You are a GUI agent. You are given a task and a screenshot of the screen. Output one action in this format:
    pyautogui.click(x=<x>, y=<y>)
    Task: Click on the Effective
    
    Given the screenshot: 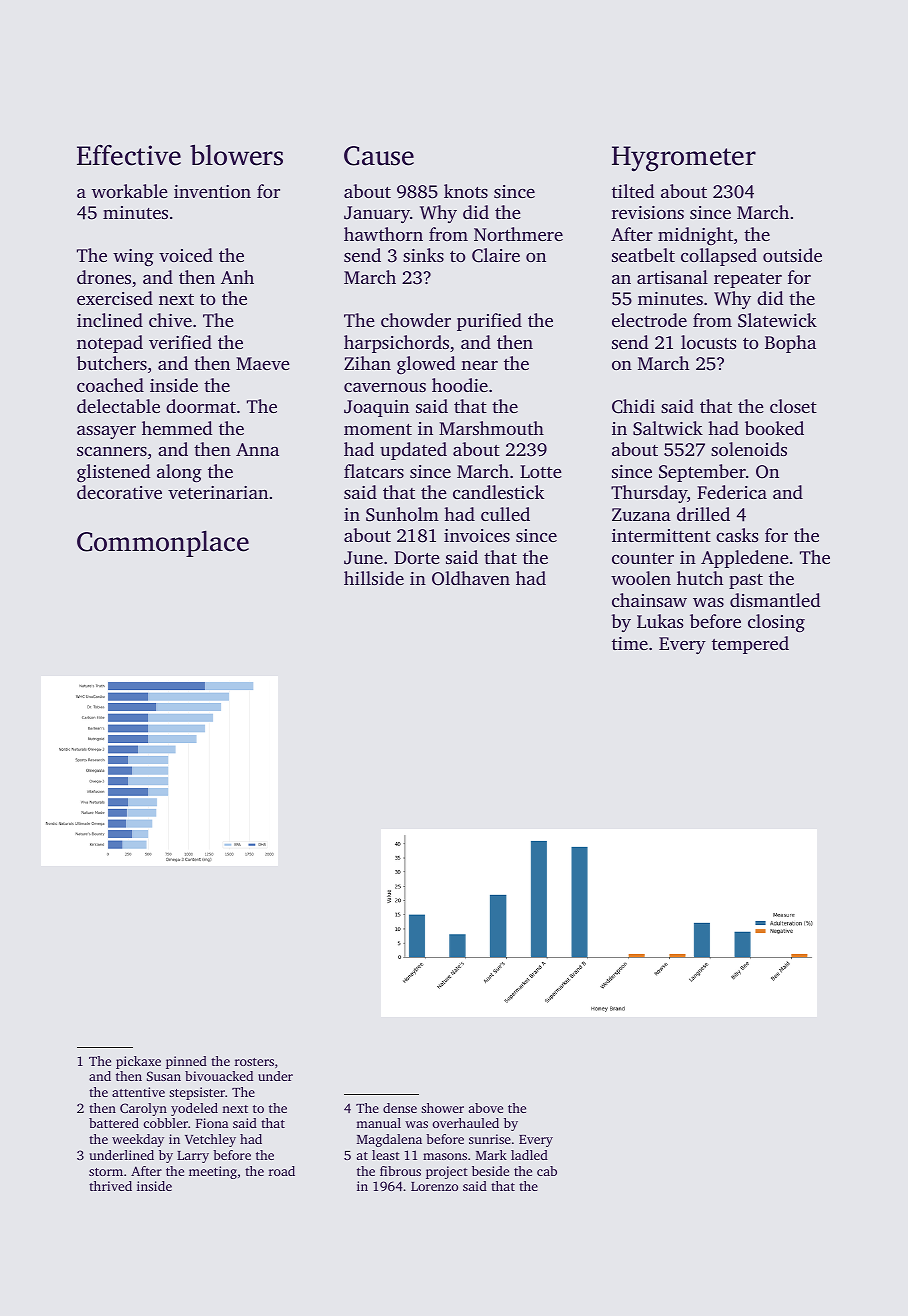 What is the action you would take?
    pyautogui.click(x=129, y=155)
